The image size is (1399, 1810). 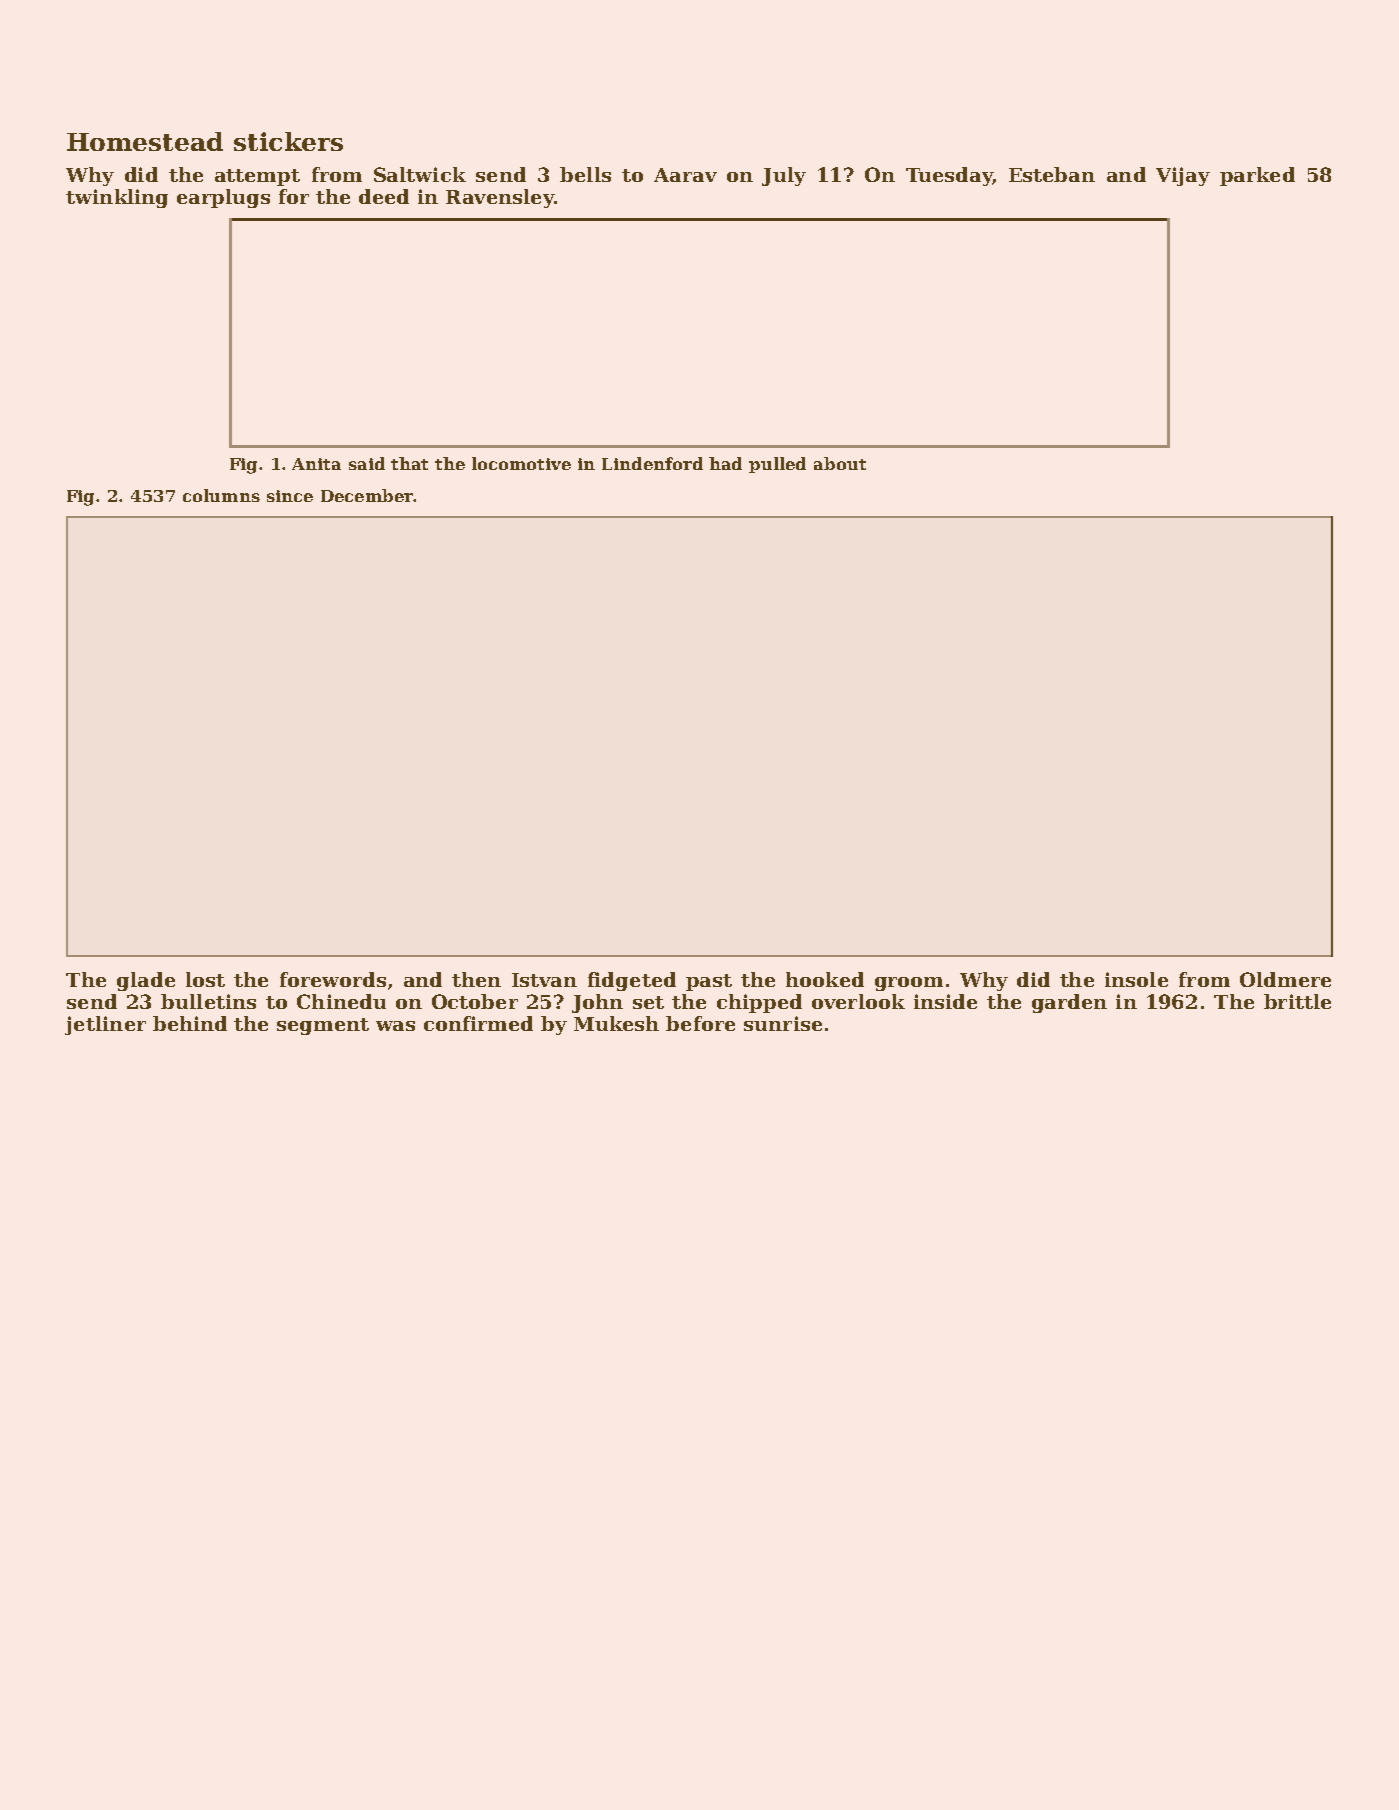 What do you see at coordinates (290, 496) in the document?
I see `since` at bounding box center [290, 496].
